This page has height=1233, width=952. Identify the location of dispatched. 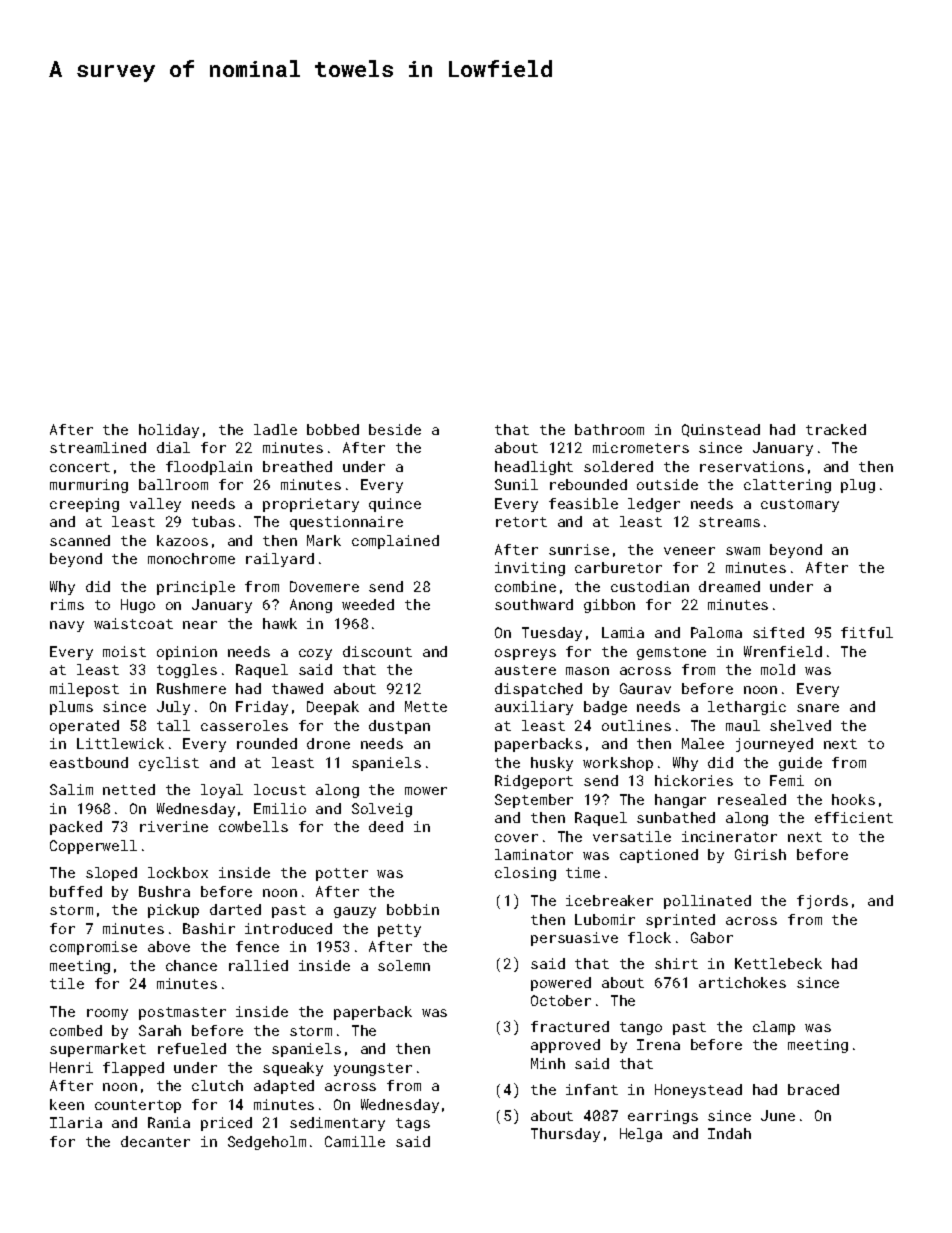
(538, 690).
